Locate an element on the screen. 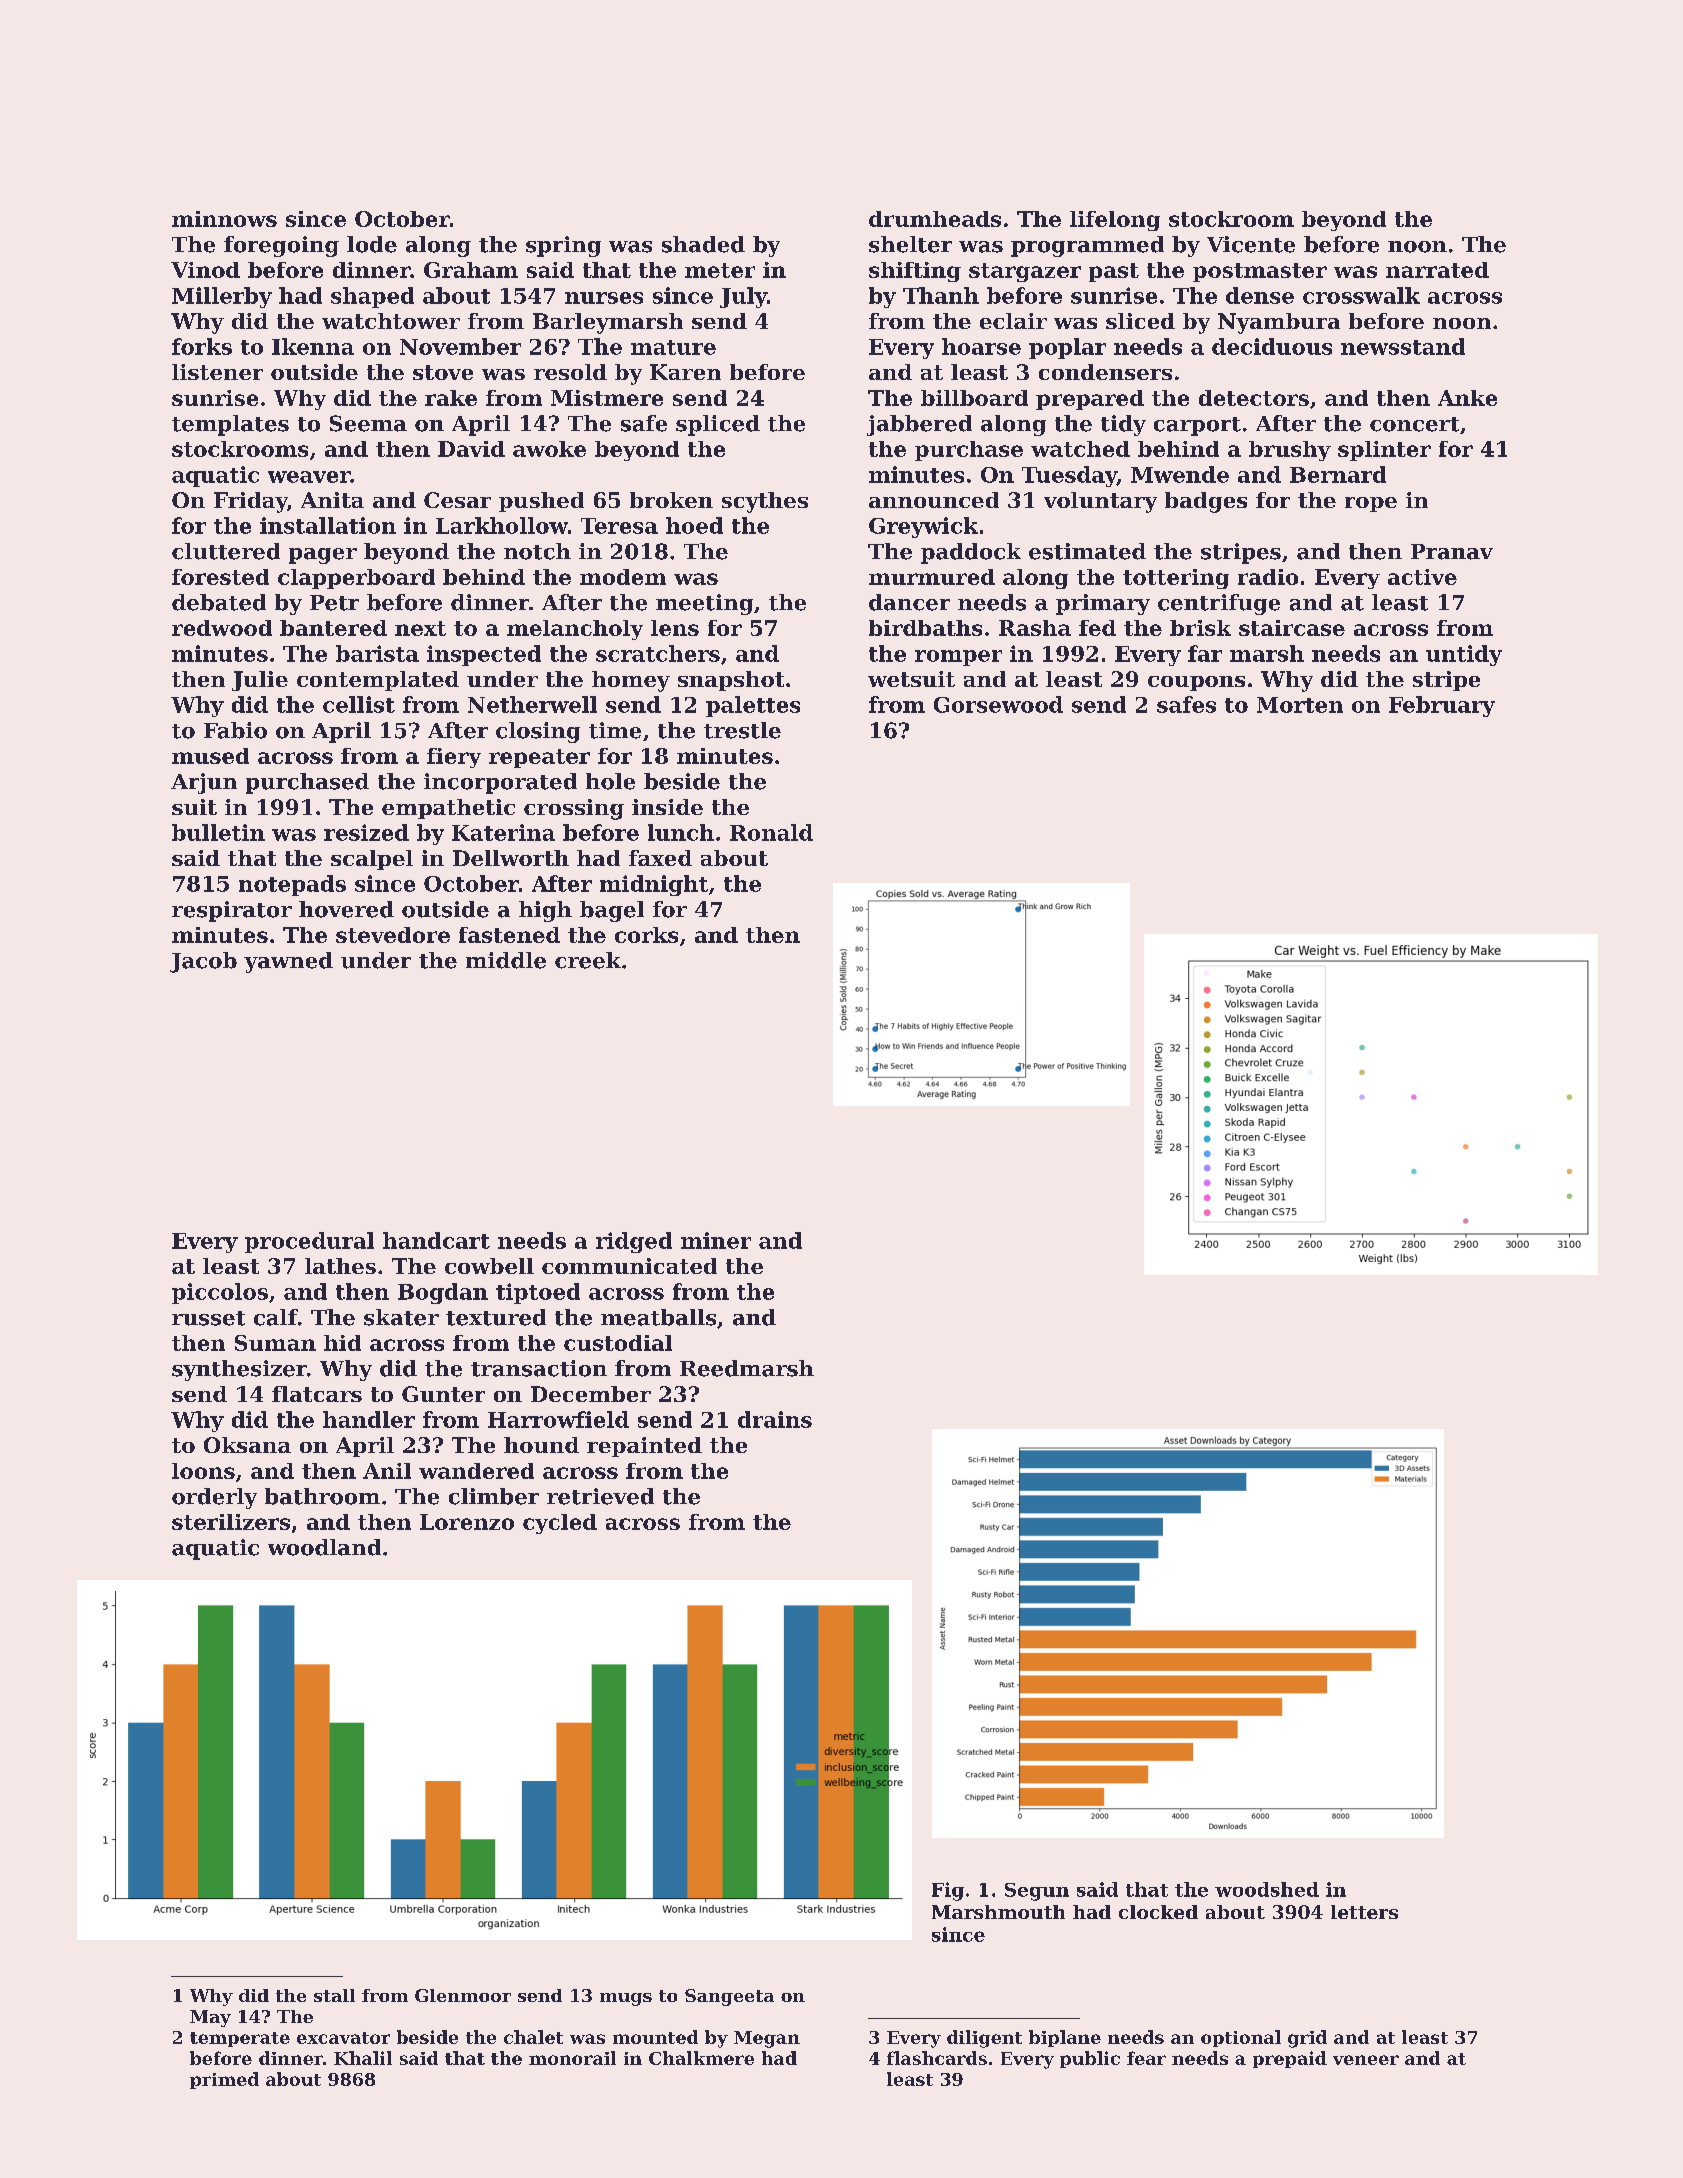  drains is located at coordinates (775, 1419).
